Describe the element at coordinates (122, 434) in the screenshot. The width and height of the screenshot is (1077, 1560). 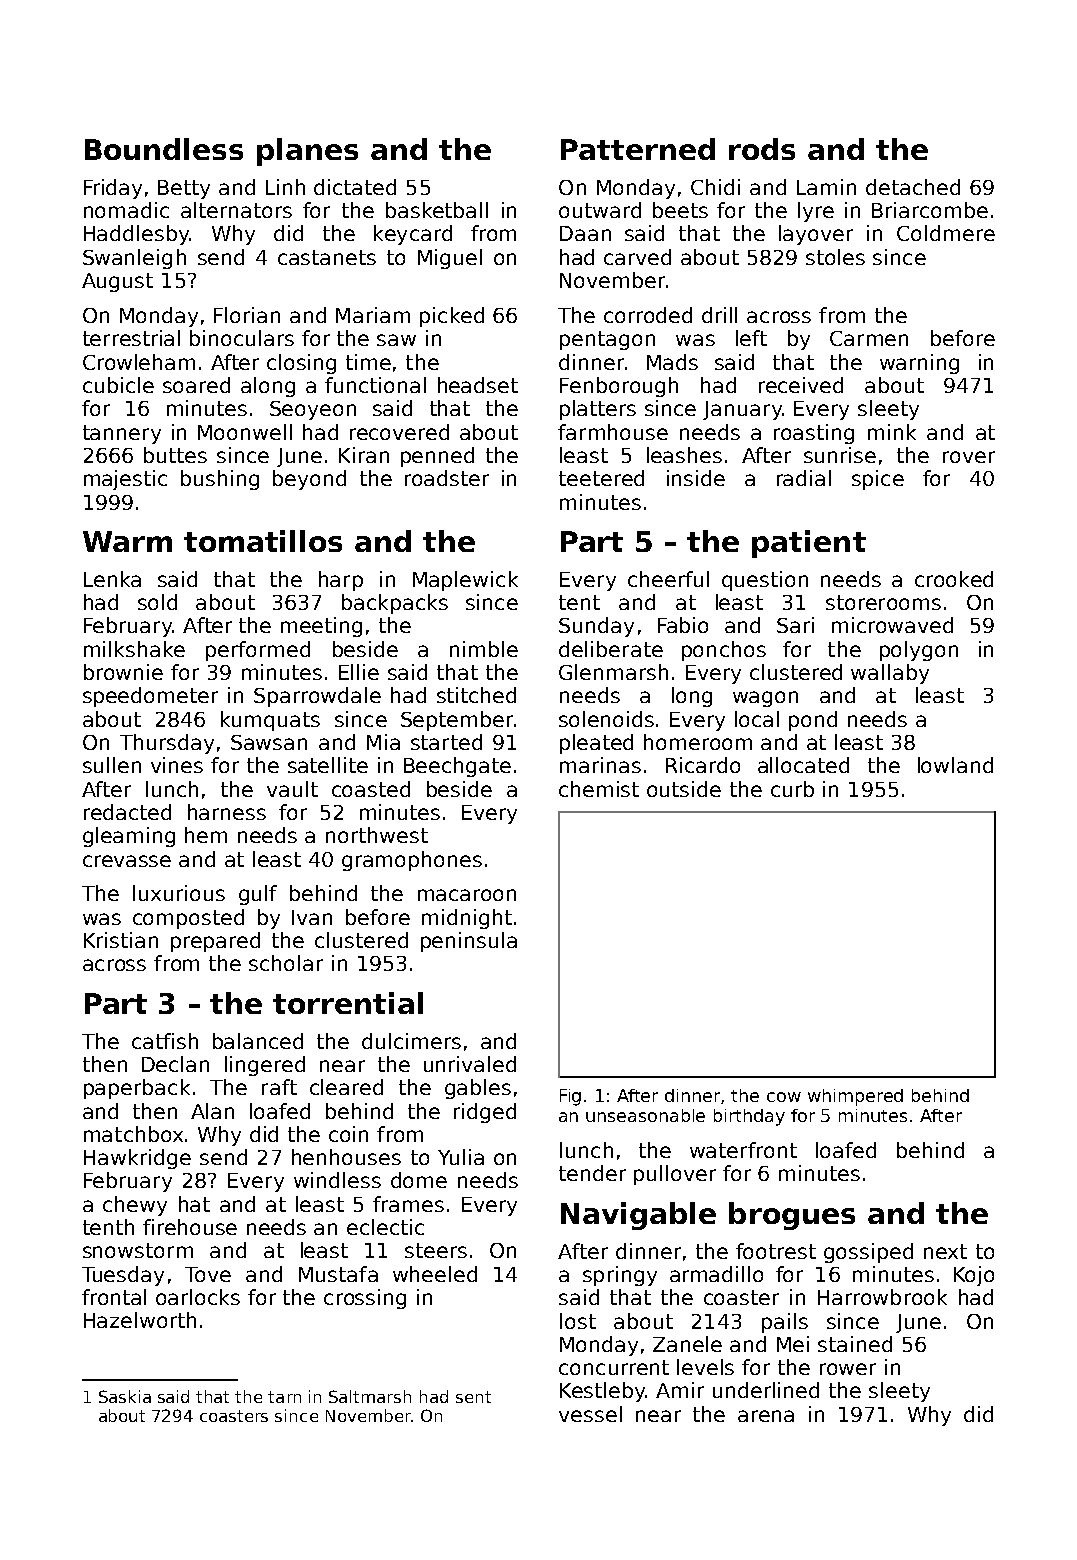
I see `tannery` at that location.
